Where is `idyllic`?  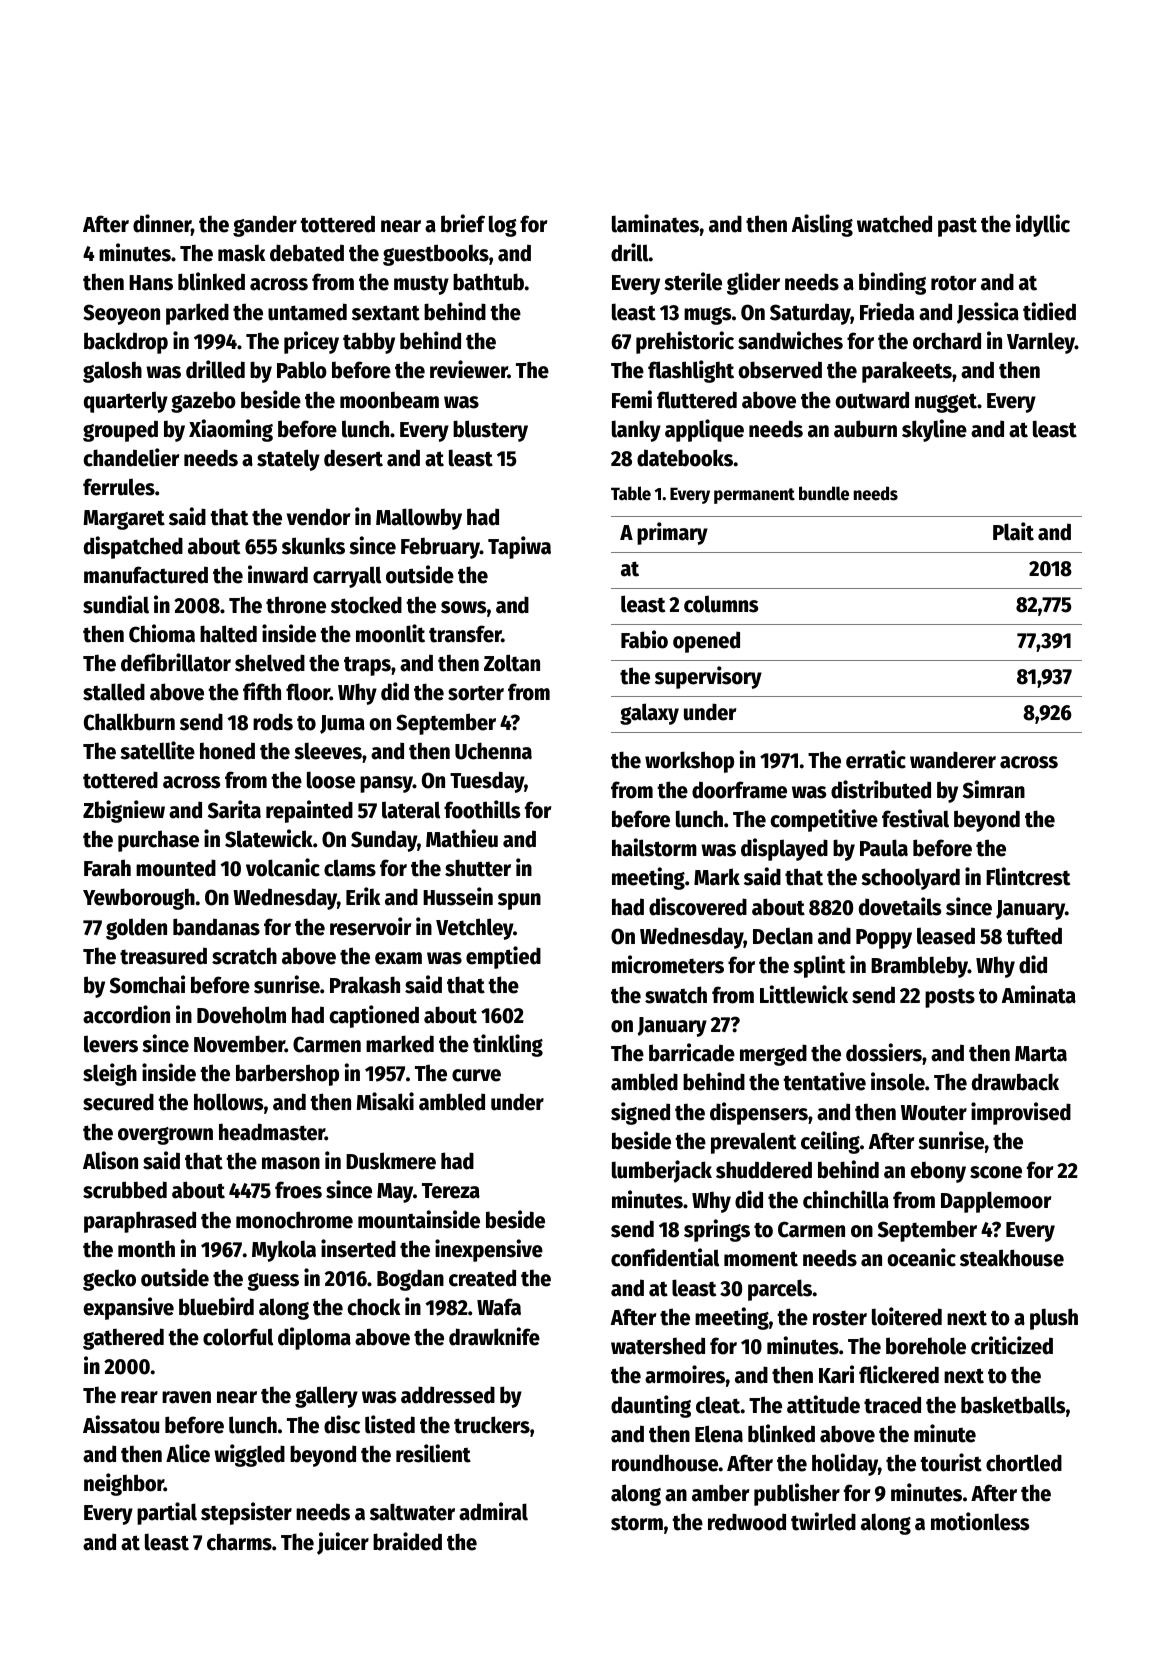 idyllic is located at coordinates (1043, 225).
